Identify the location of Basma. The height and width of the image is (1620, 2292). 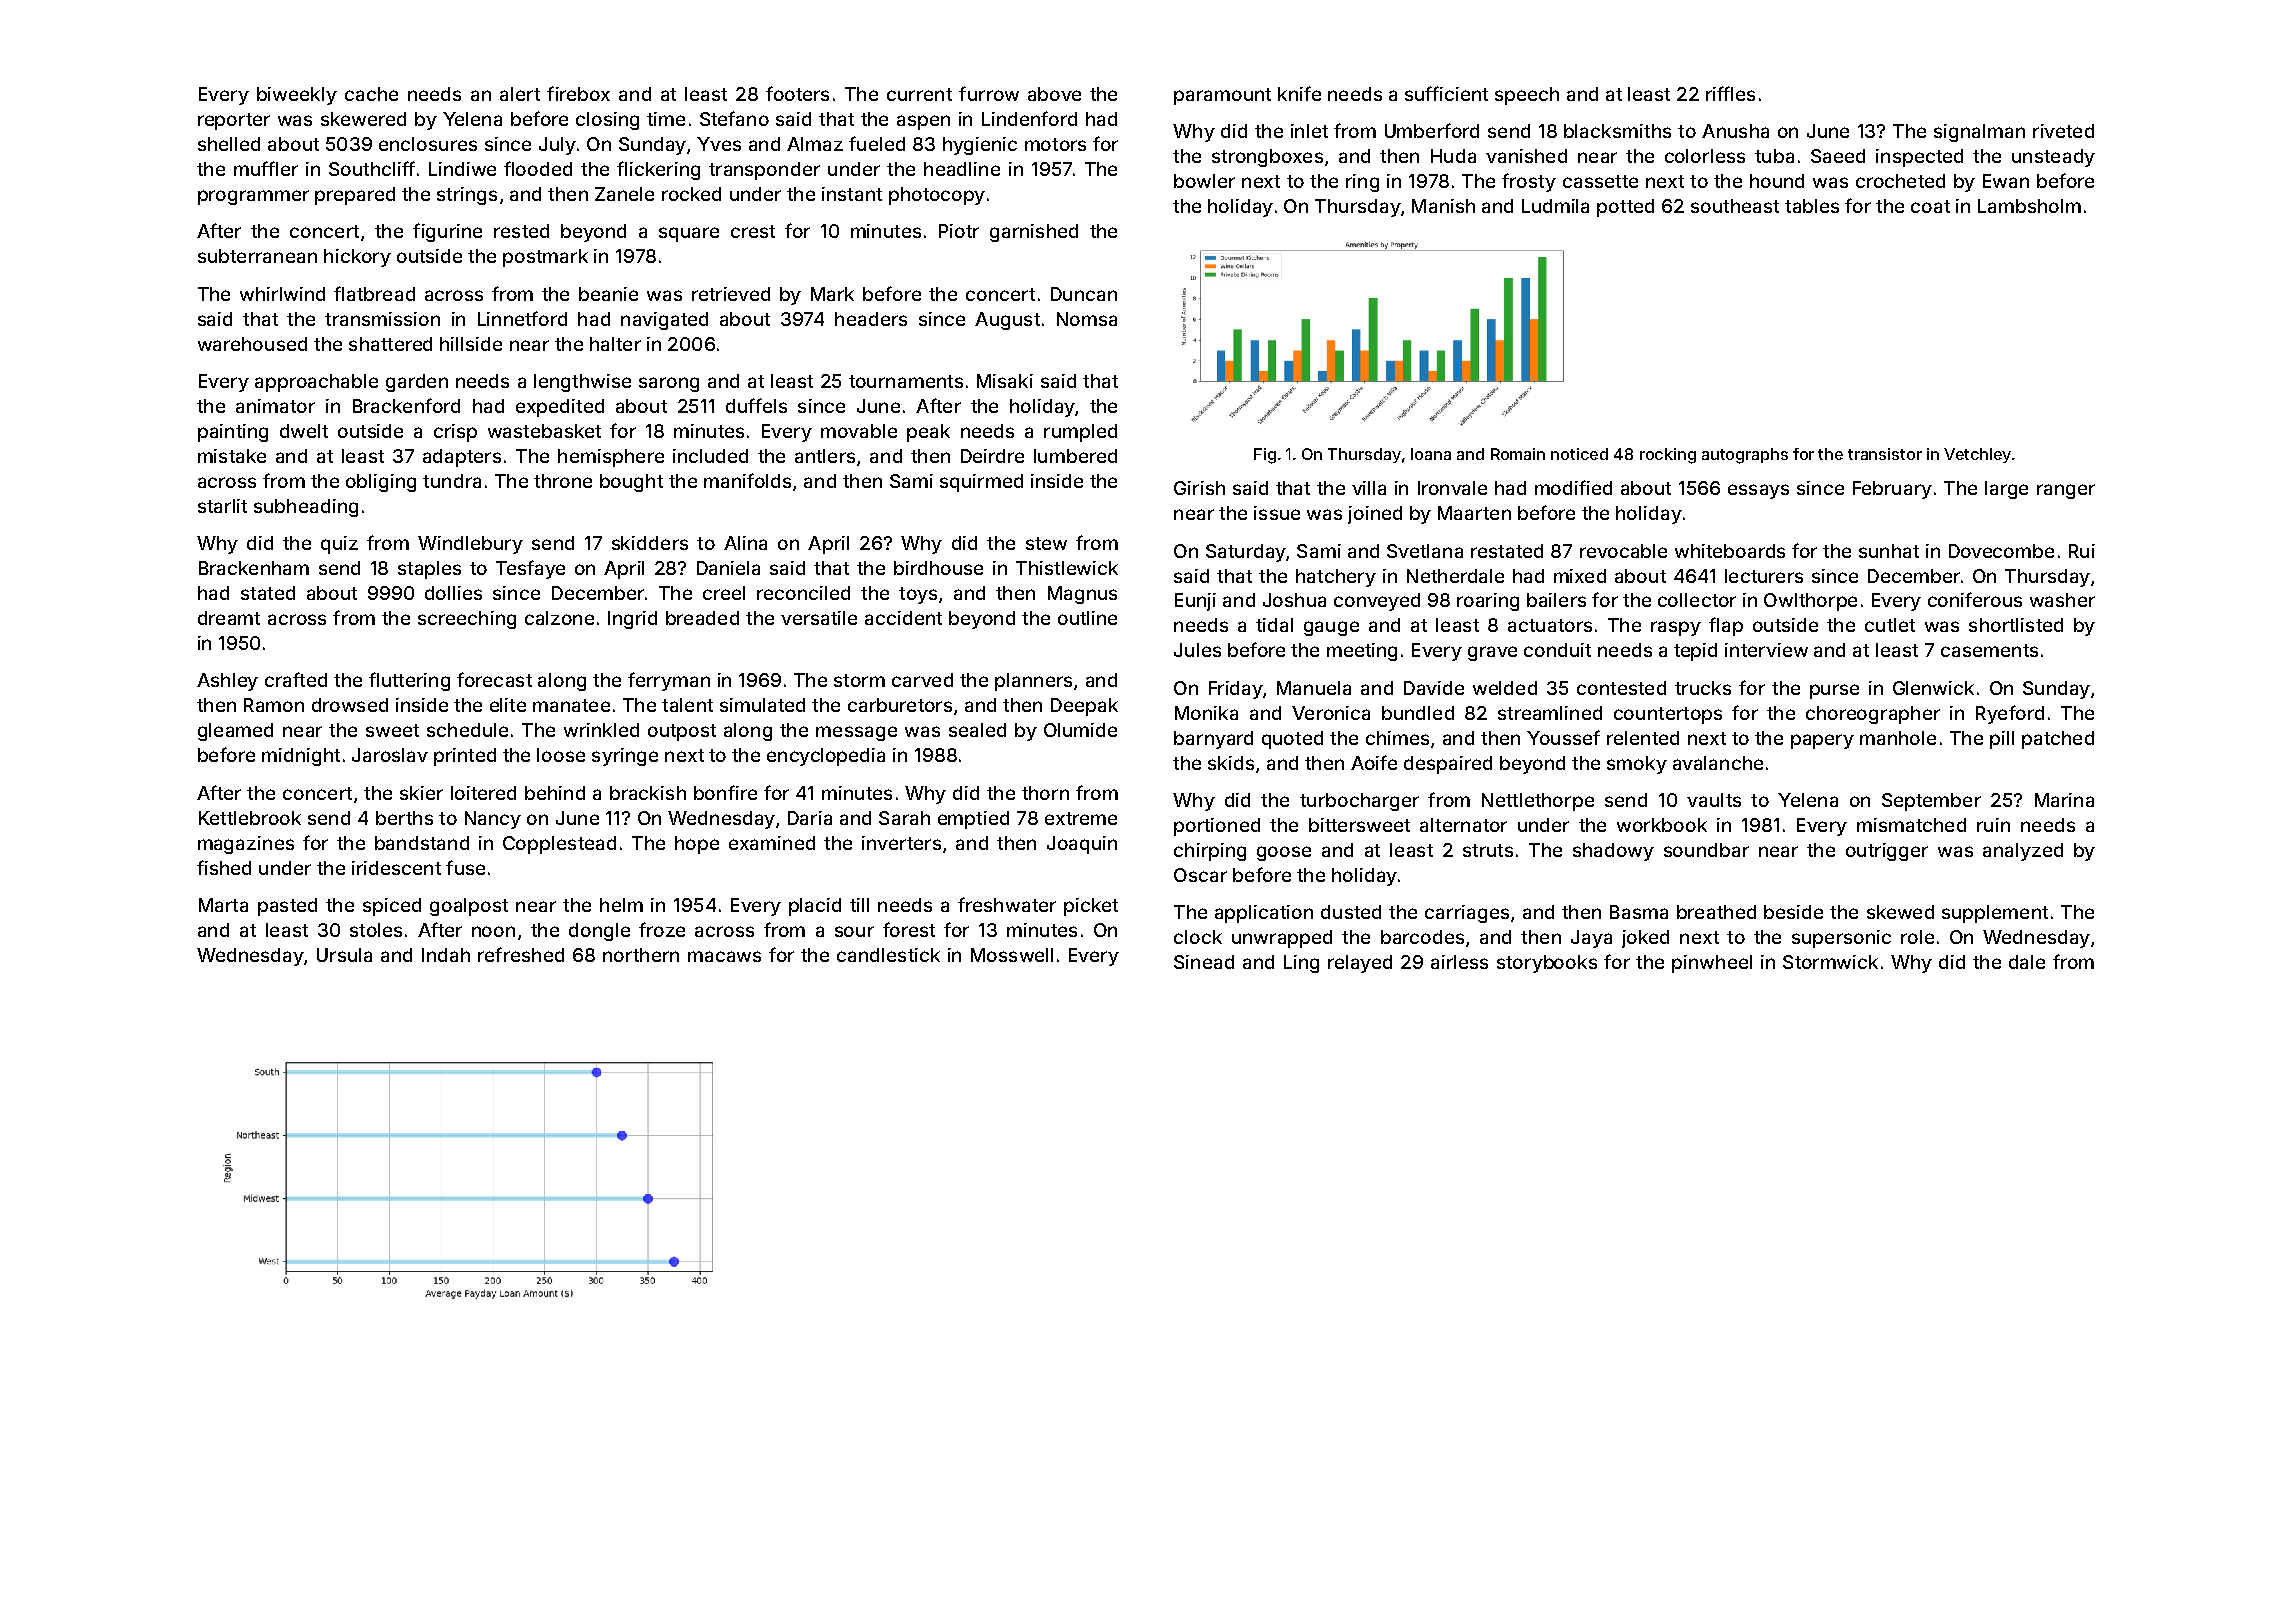
(1639, 912).
